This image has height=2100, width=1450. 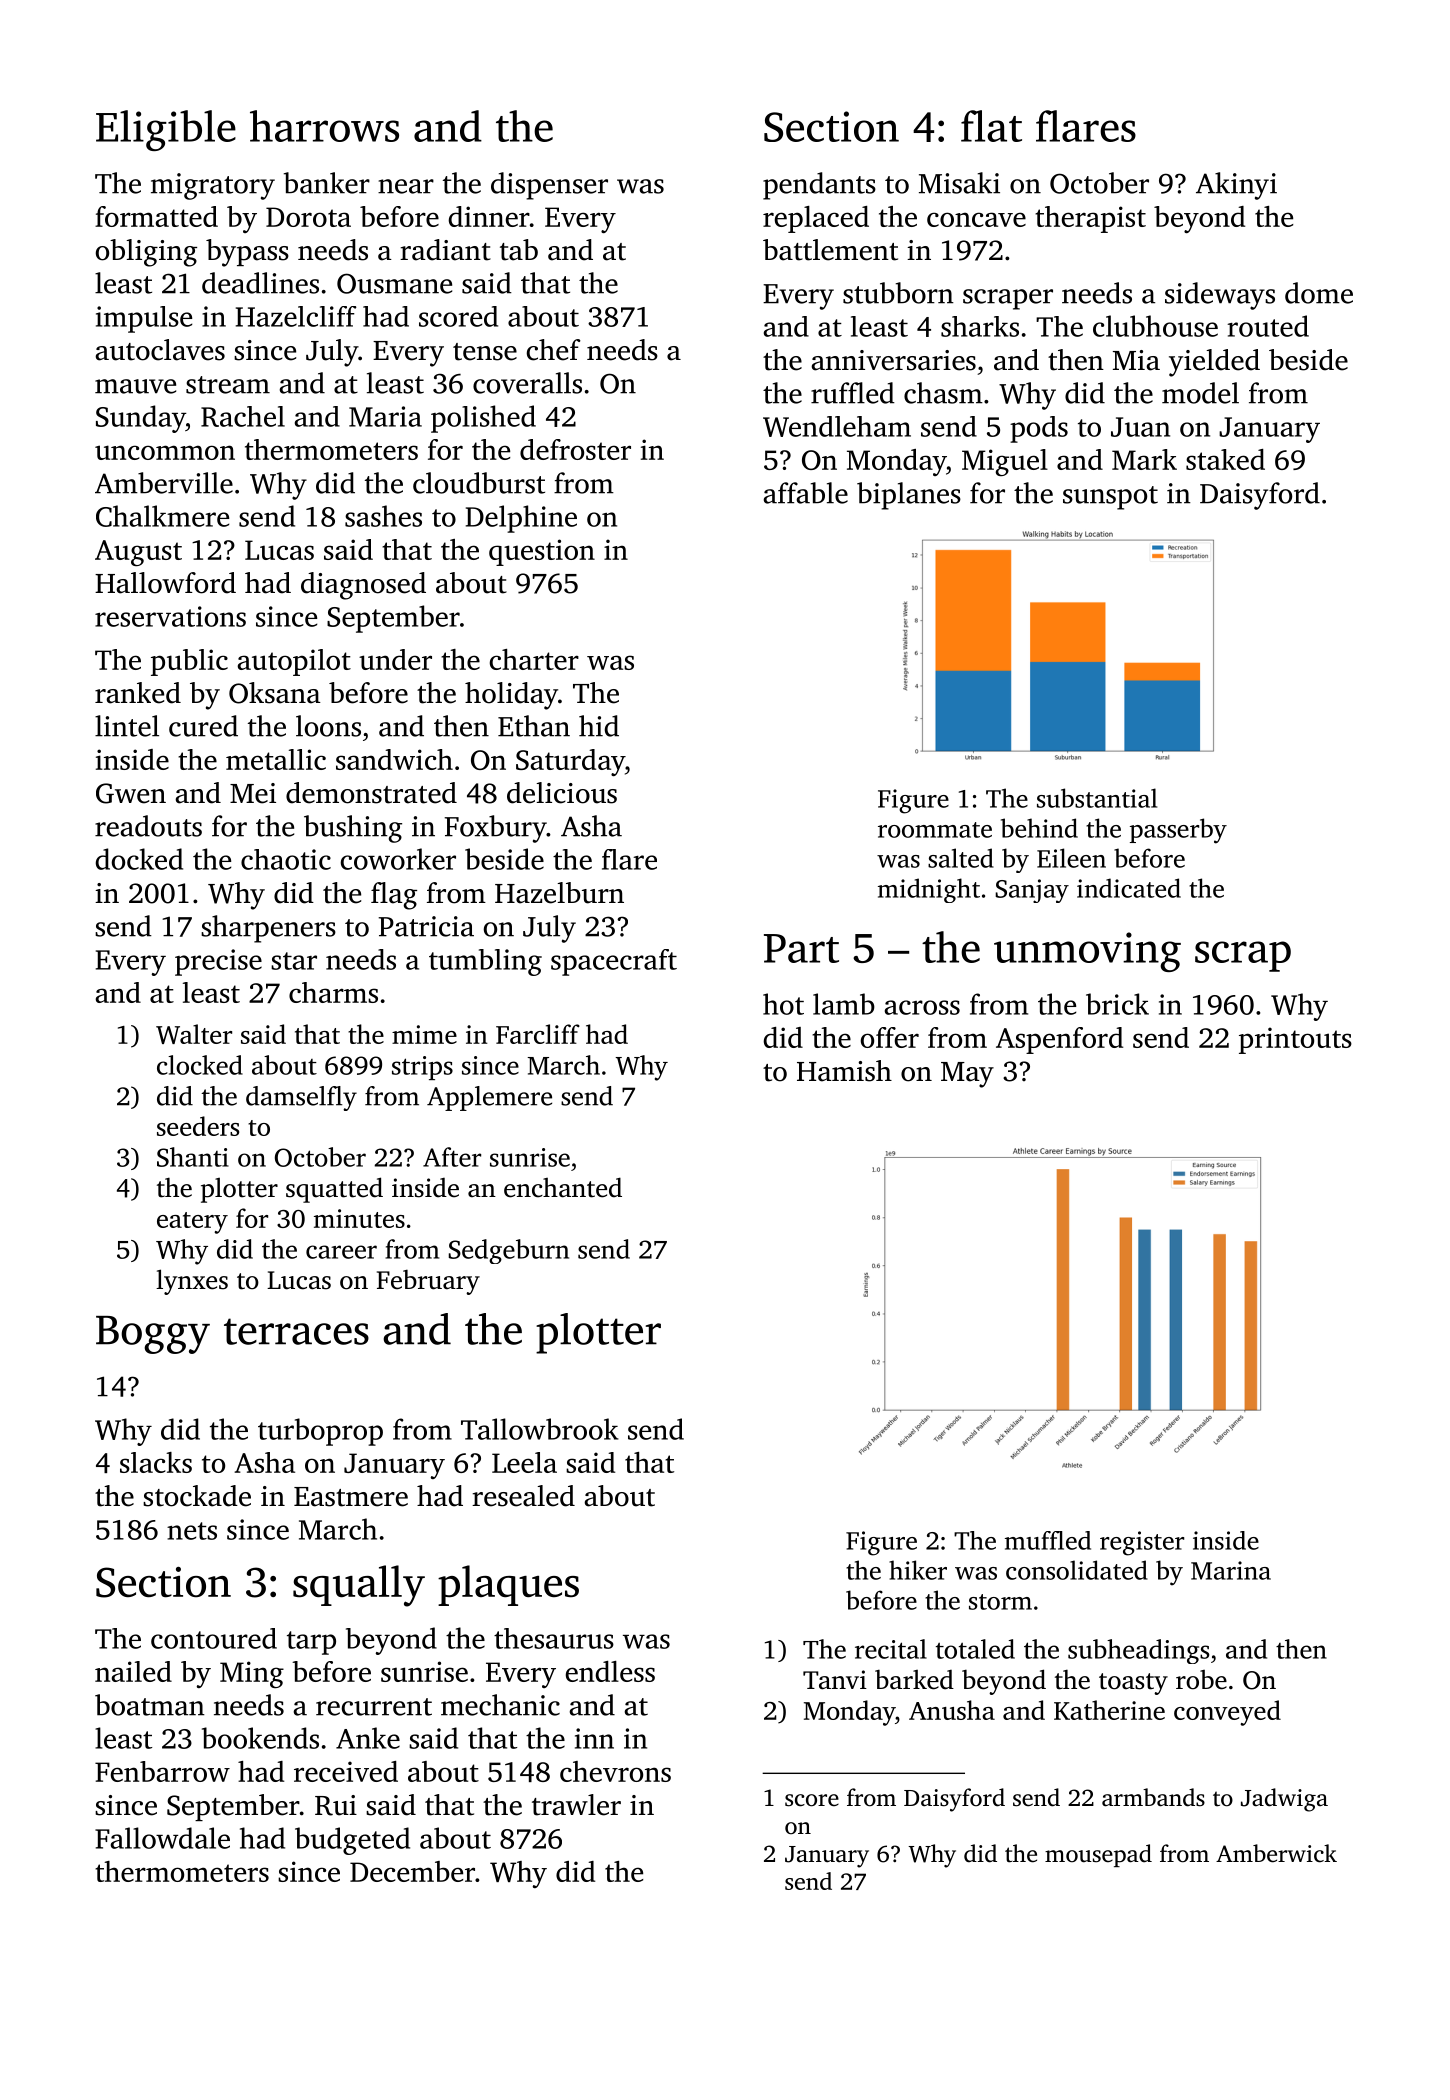 I want to click on enchanted, so click(x=563, y=1187).
